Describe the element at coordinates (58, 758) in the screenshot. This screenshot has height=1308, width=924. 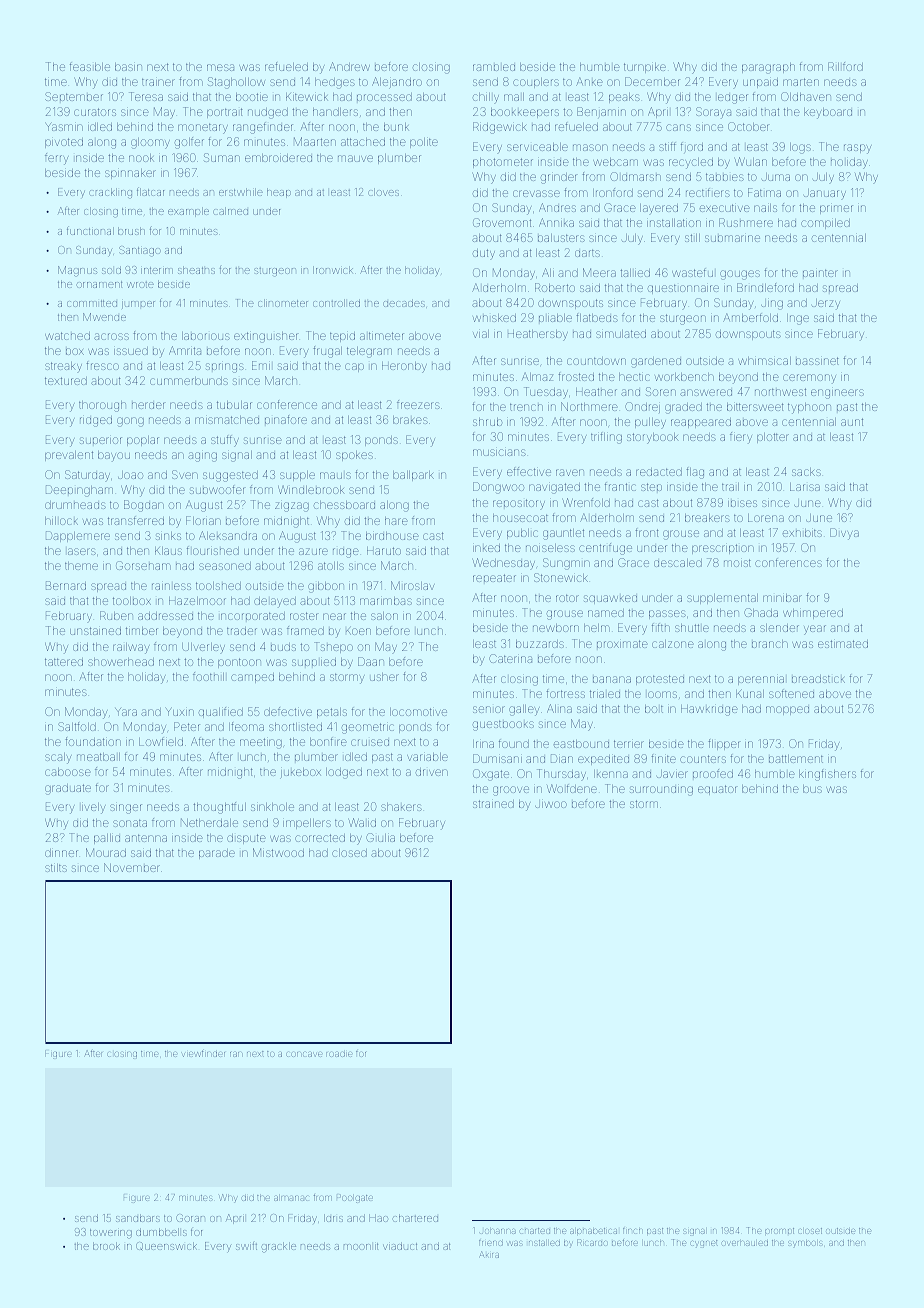
I see `scaly` at that location.
